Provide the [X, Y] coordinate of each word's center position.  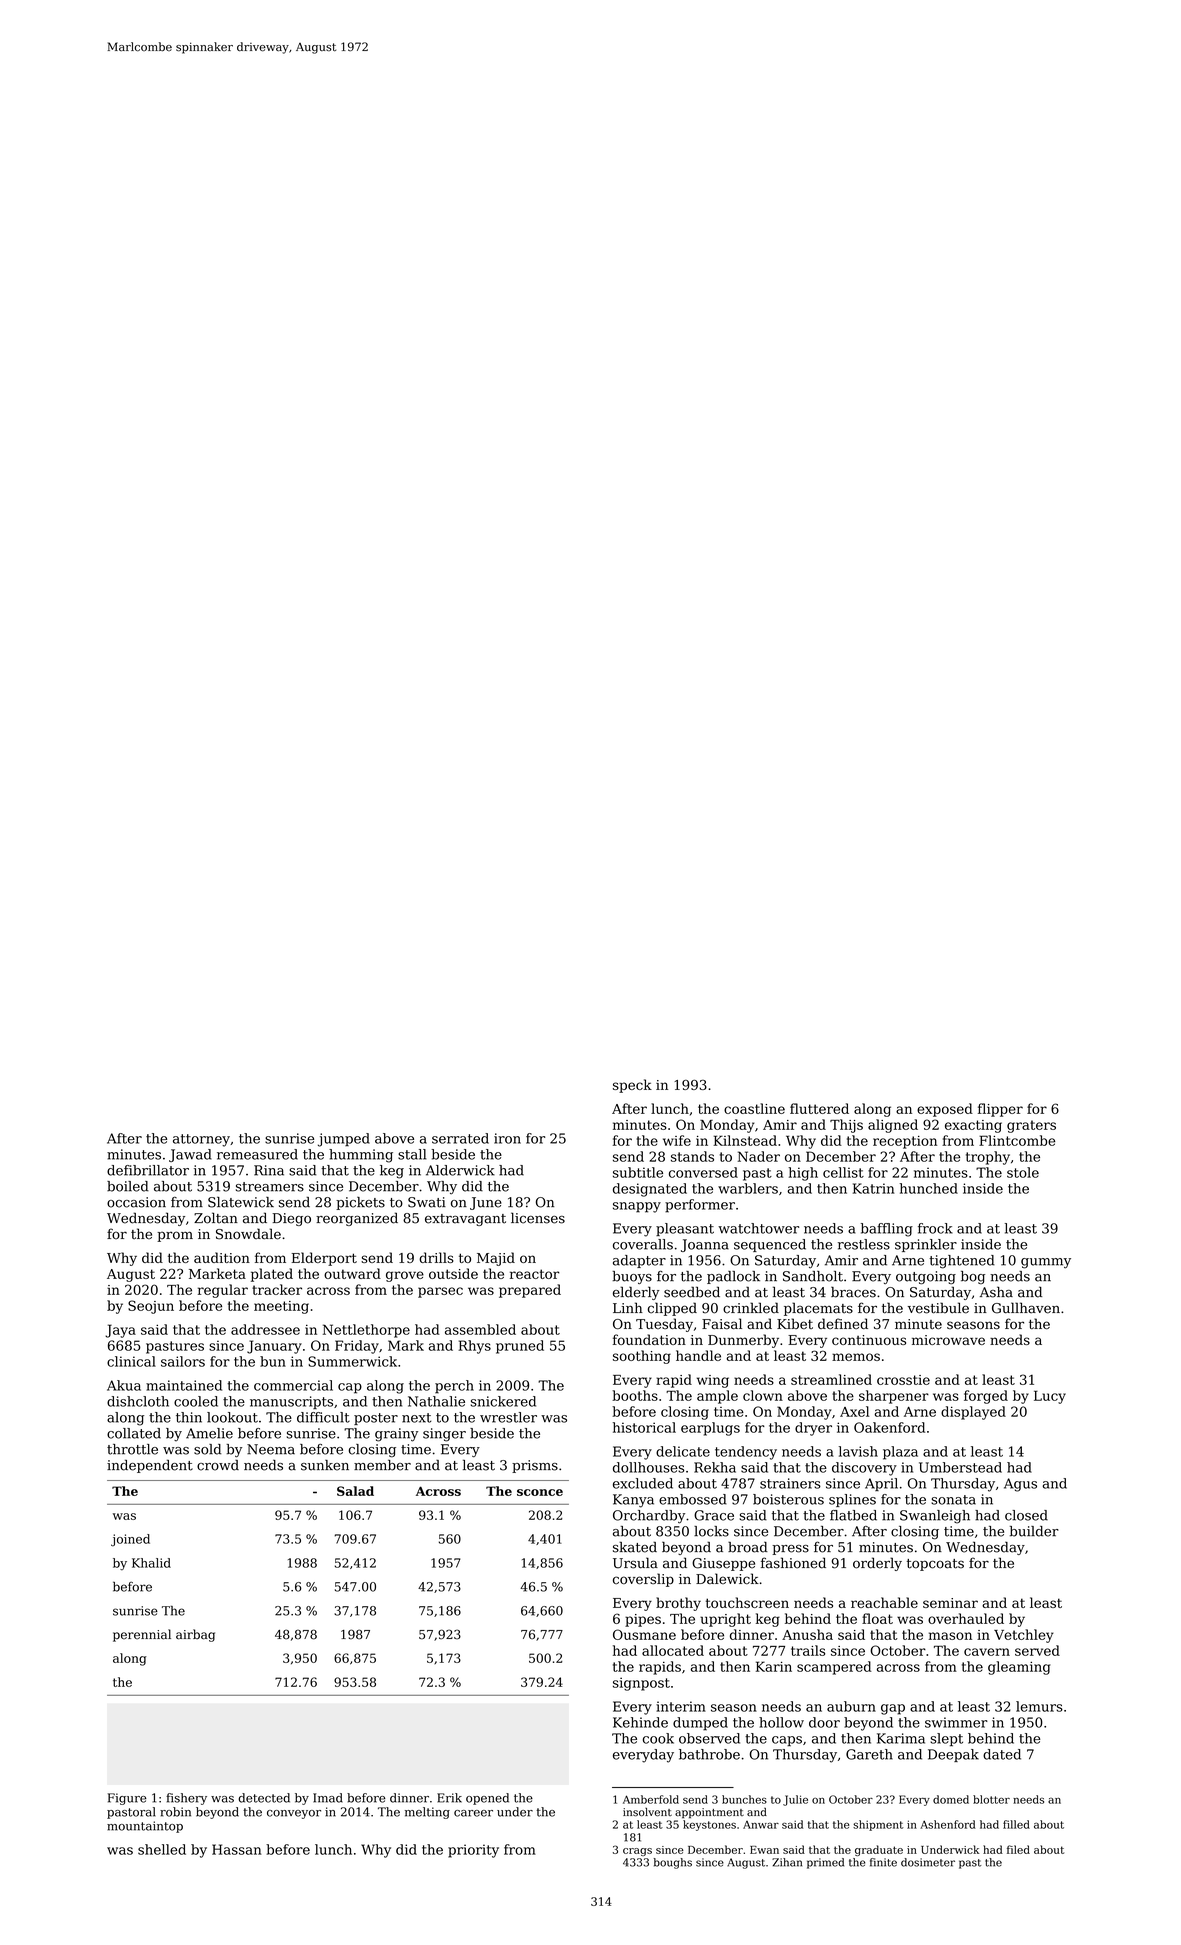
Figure [127, 1799]
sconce [540, 1492]
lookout [232, 1417]
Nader [759, 1156]
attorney [201, 1140]
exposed [945, 1110]
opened [487, 1799]
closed [1026, 1515]
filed [1018, 1849]
